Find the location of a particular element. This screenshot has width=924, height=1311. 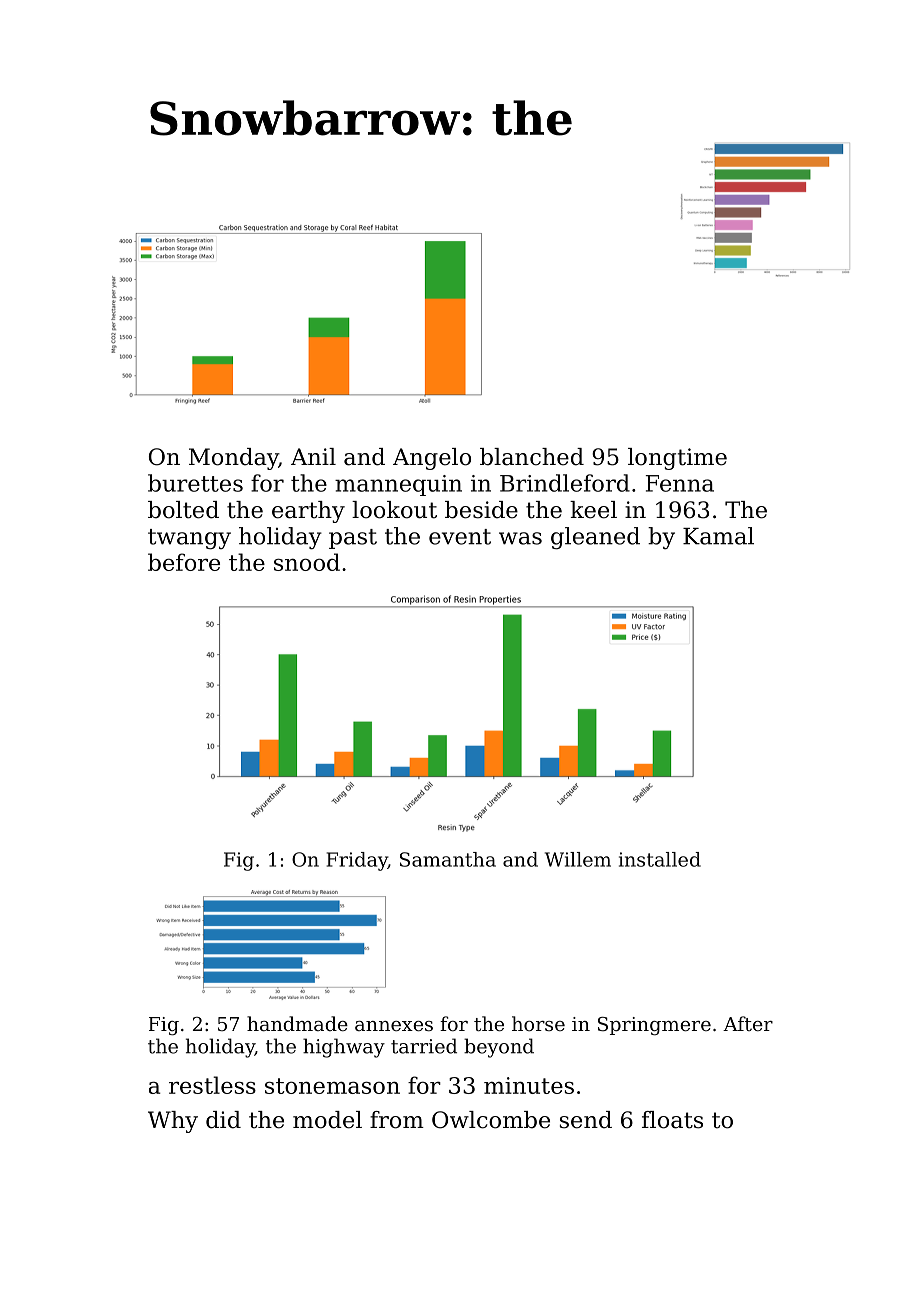

snood is located at coordinates (307, 562).
